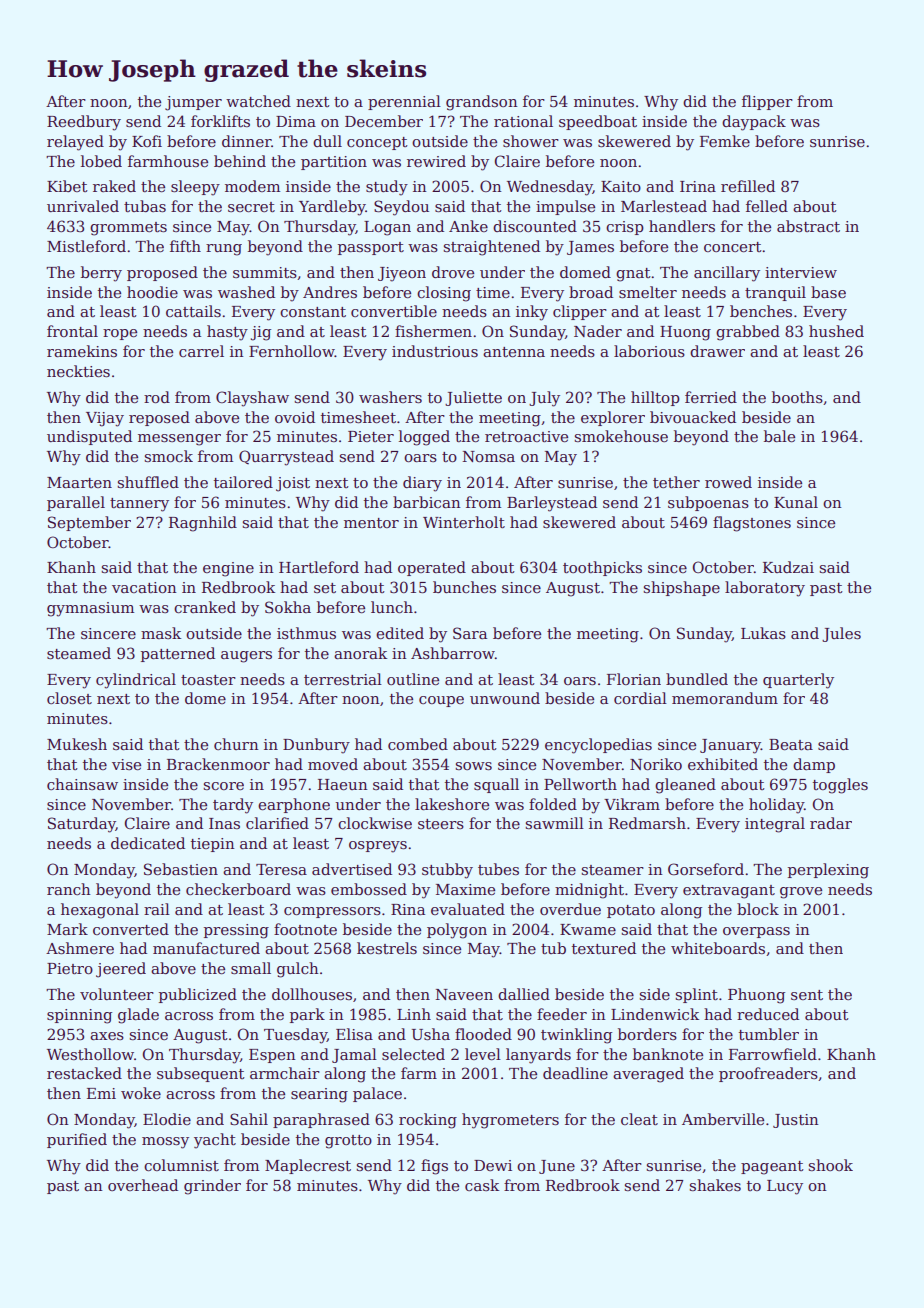 The width and height of the document is (924, 1308). Describe the element at coordinates (767, 102) in the document. I see `flipper` at that location.
